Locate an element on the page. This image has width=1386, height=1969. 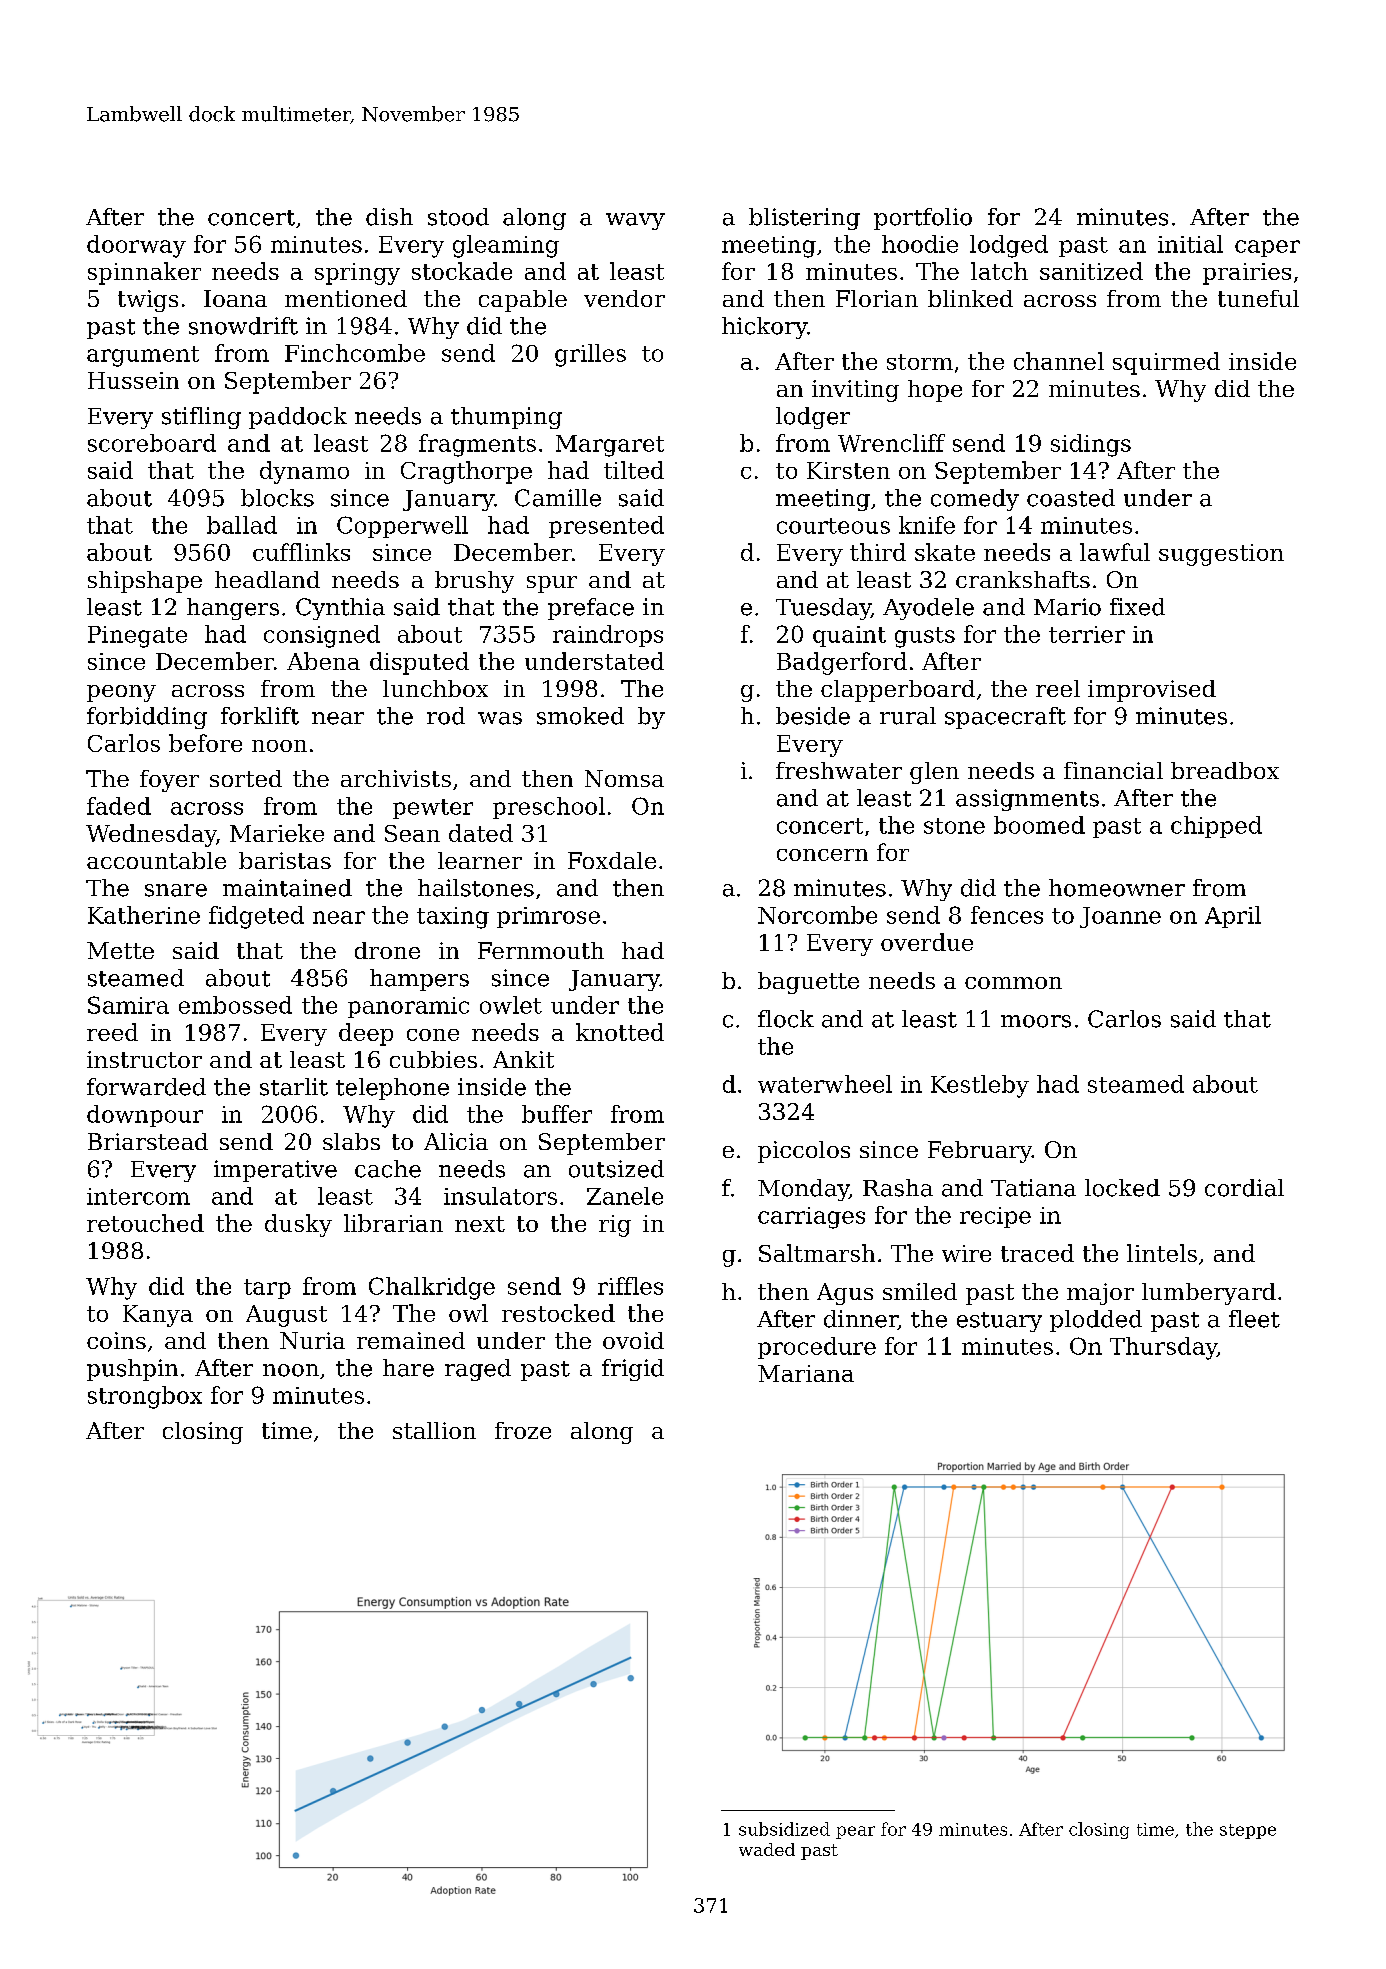
suggestion is located at coordinates (1221, 555).
